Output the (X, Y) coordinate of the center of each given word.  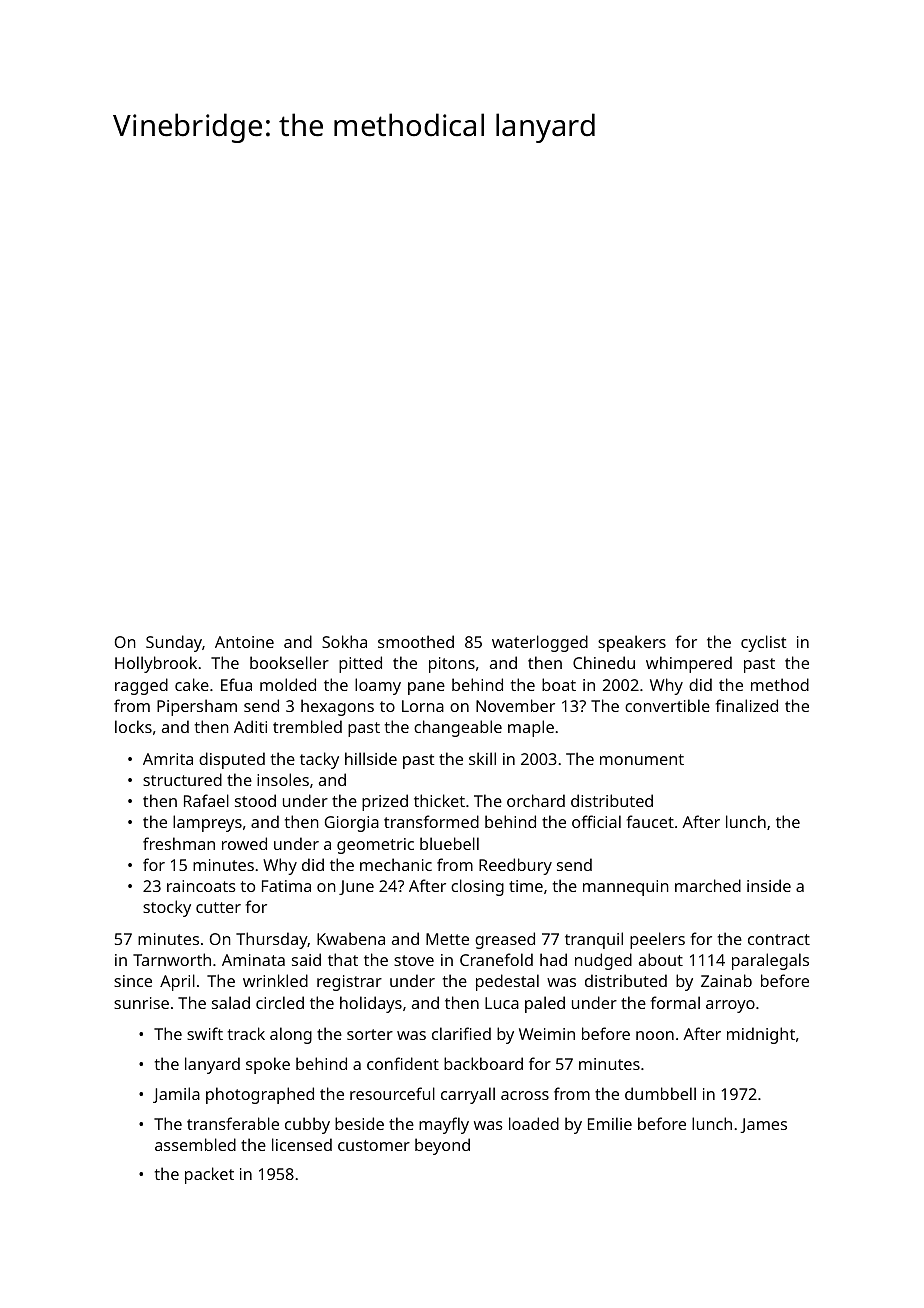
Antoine (244, 642)
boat (559, 684)
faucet (650, 821)
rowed (244, 843)
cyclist (764, 643)
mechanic (396, 864)
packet (209, 1175)
